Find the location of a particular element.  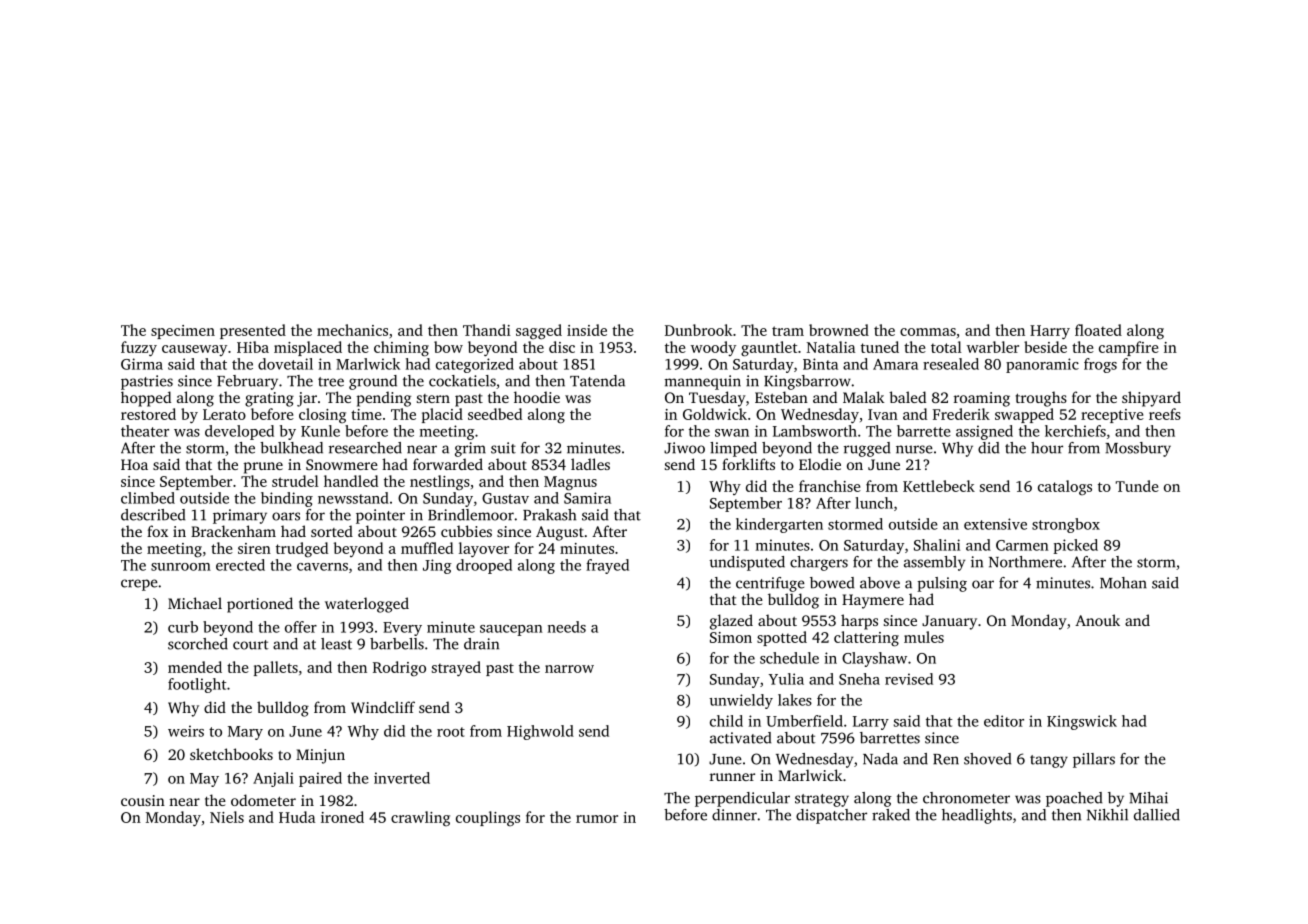

Shalini is located at coordinates (937, 545).
